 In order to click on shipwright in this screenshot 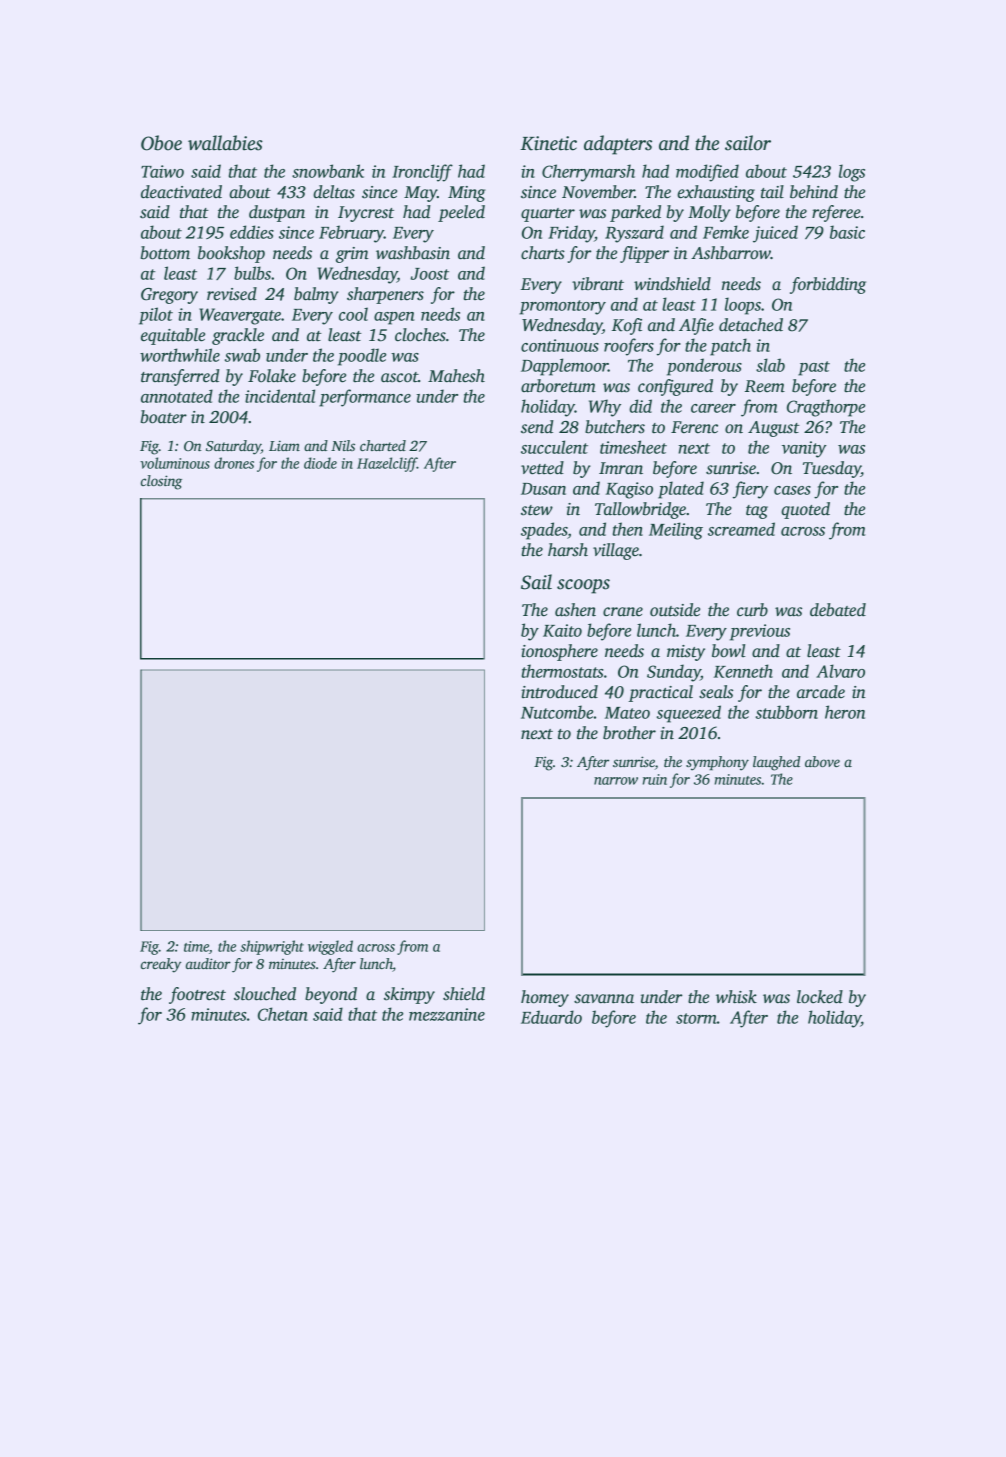, I will do `click(272, 947)`.
